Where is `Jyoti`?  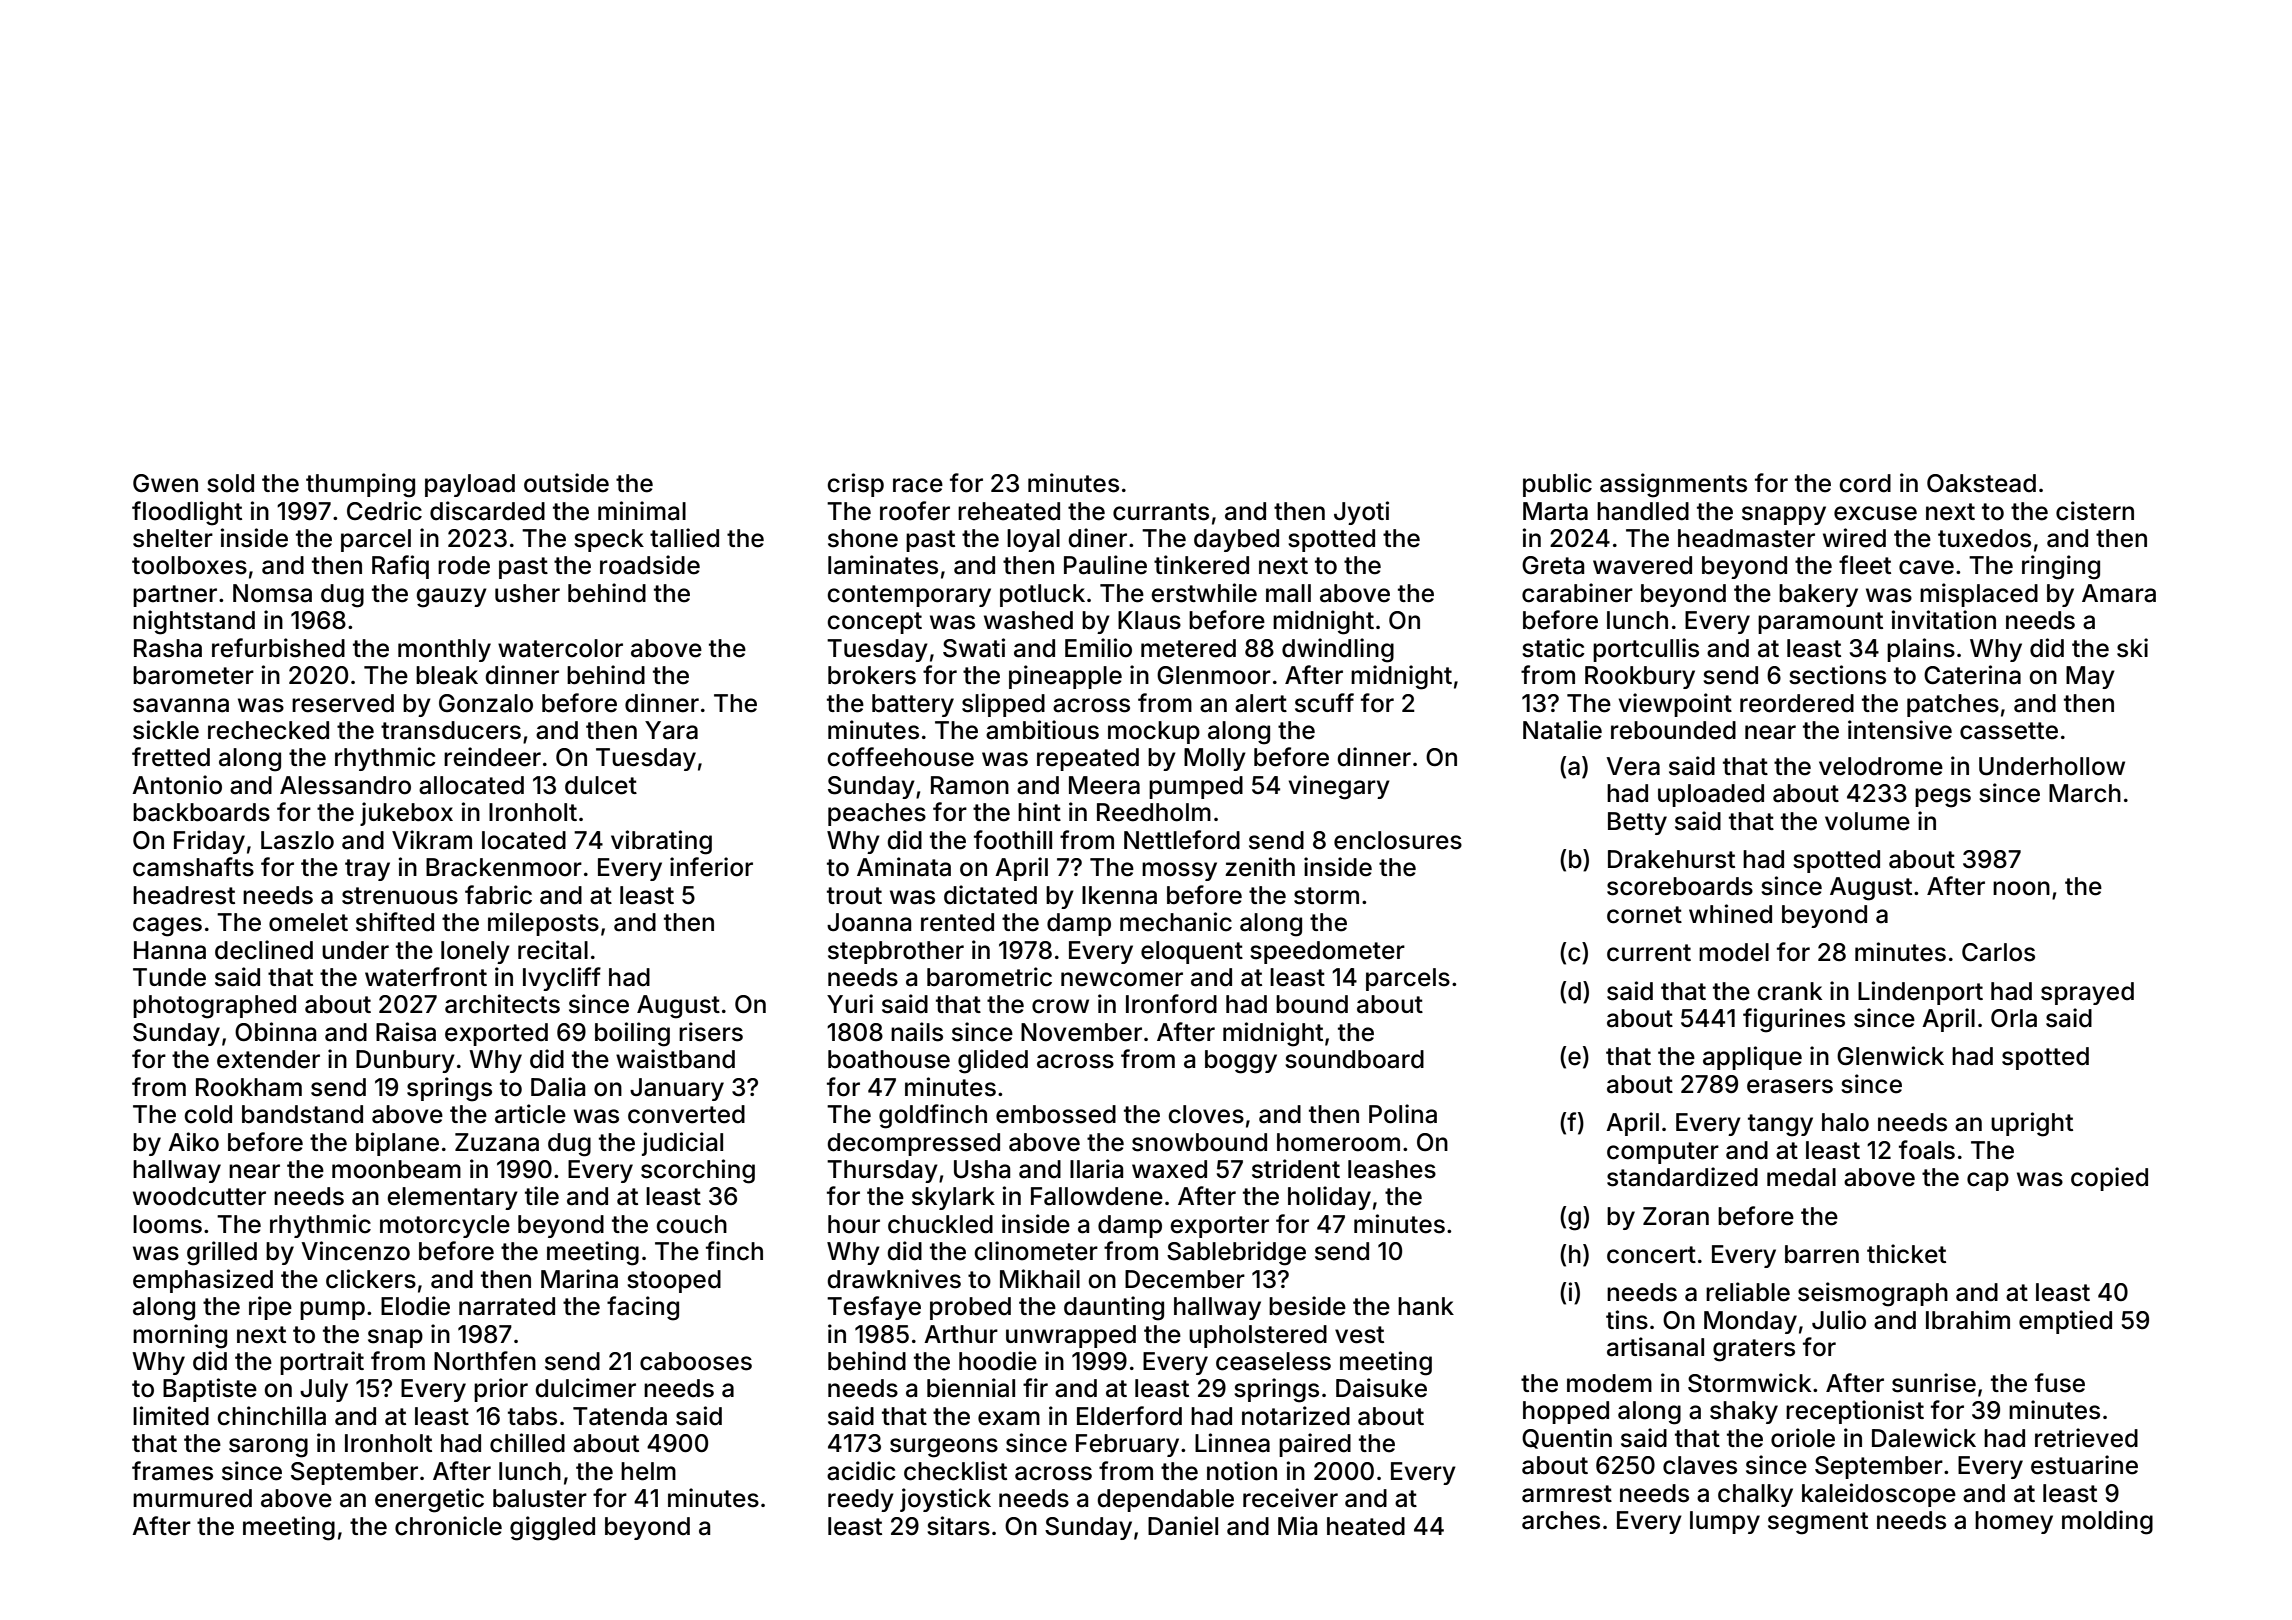
Jyoti is located at coordinates (1361, 513).
